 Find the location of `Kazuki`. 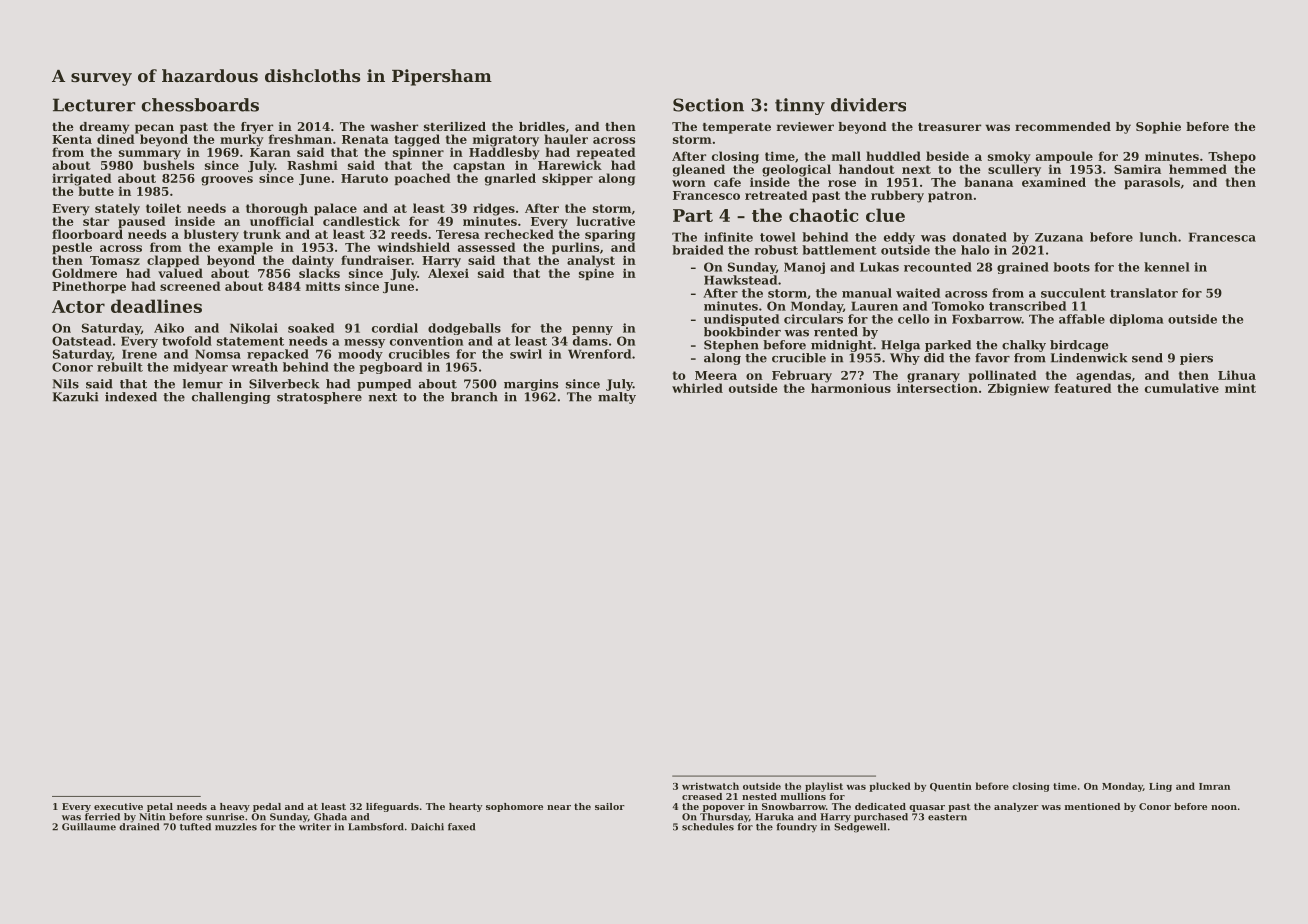

Kazuki is located at coordinates (75, 397).
